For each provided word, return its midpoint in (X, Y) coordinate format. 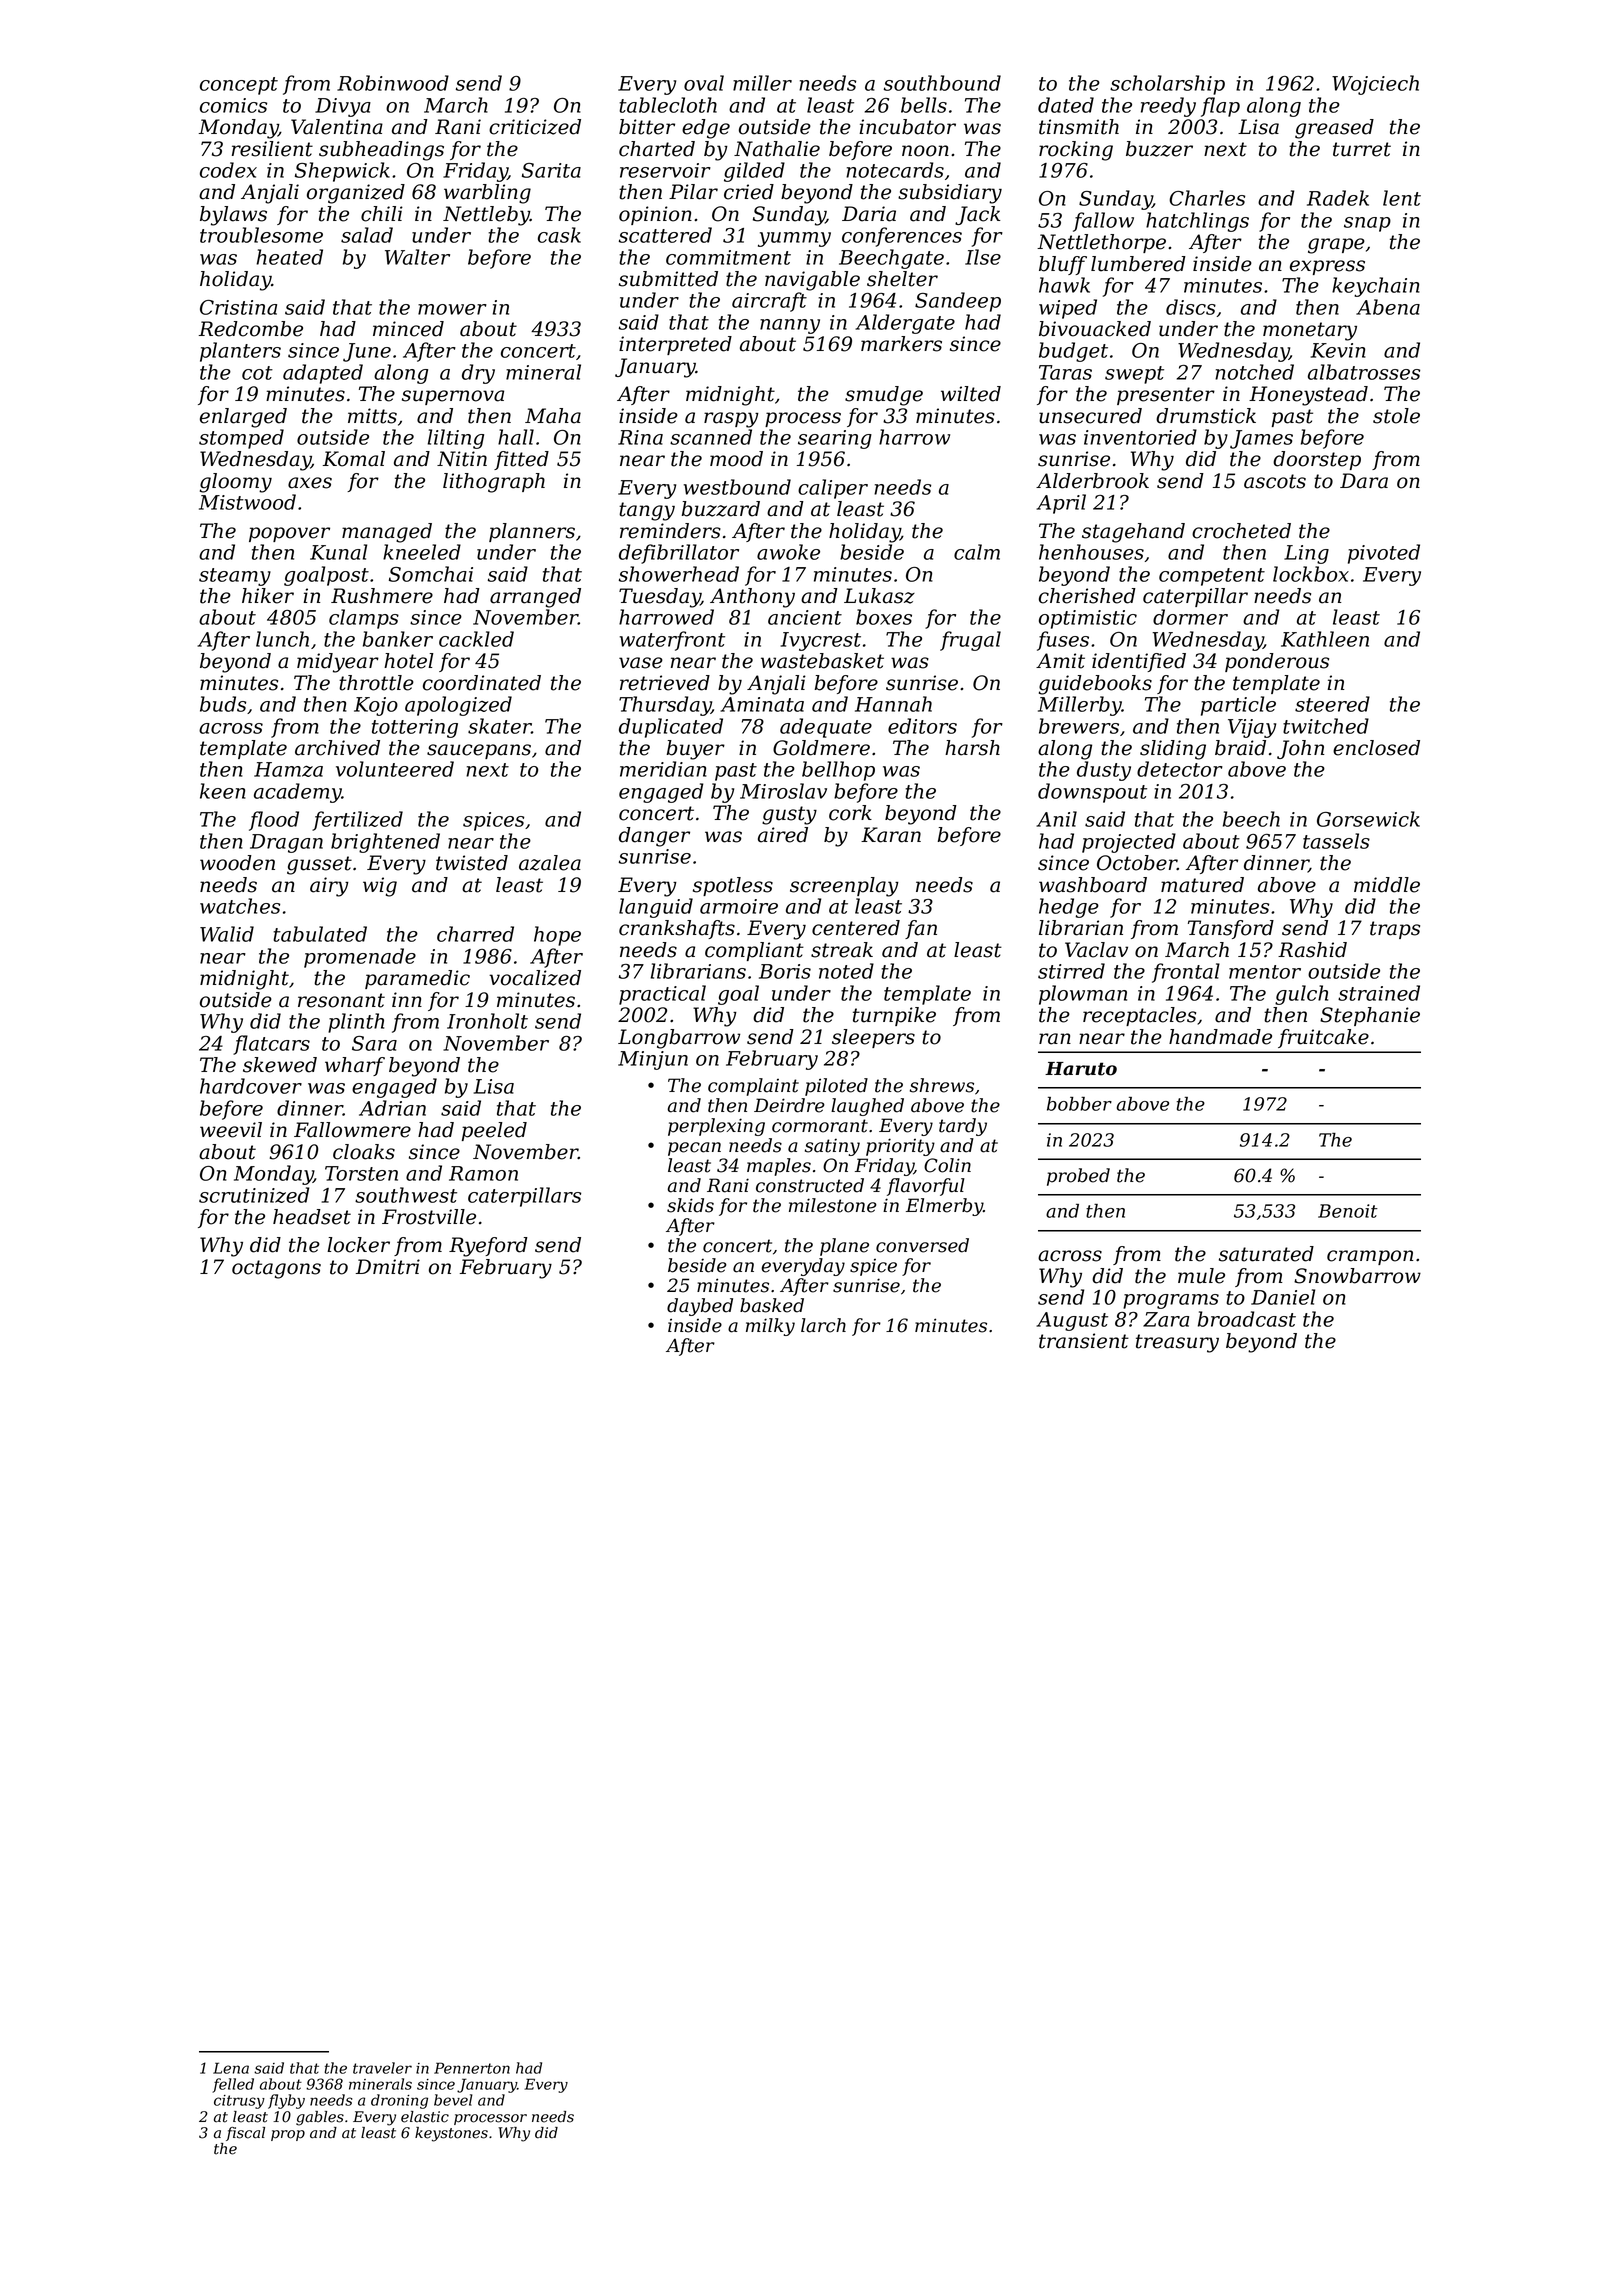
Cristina (238, 307)
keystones (451, 2134)
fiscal (245, 2134)
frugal (970, 641)
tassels (1336, 841)
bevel (453, 2100)
